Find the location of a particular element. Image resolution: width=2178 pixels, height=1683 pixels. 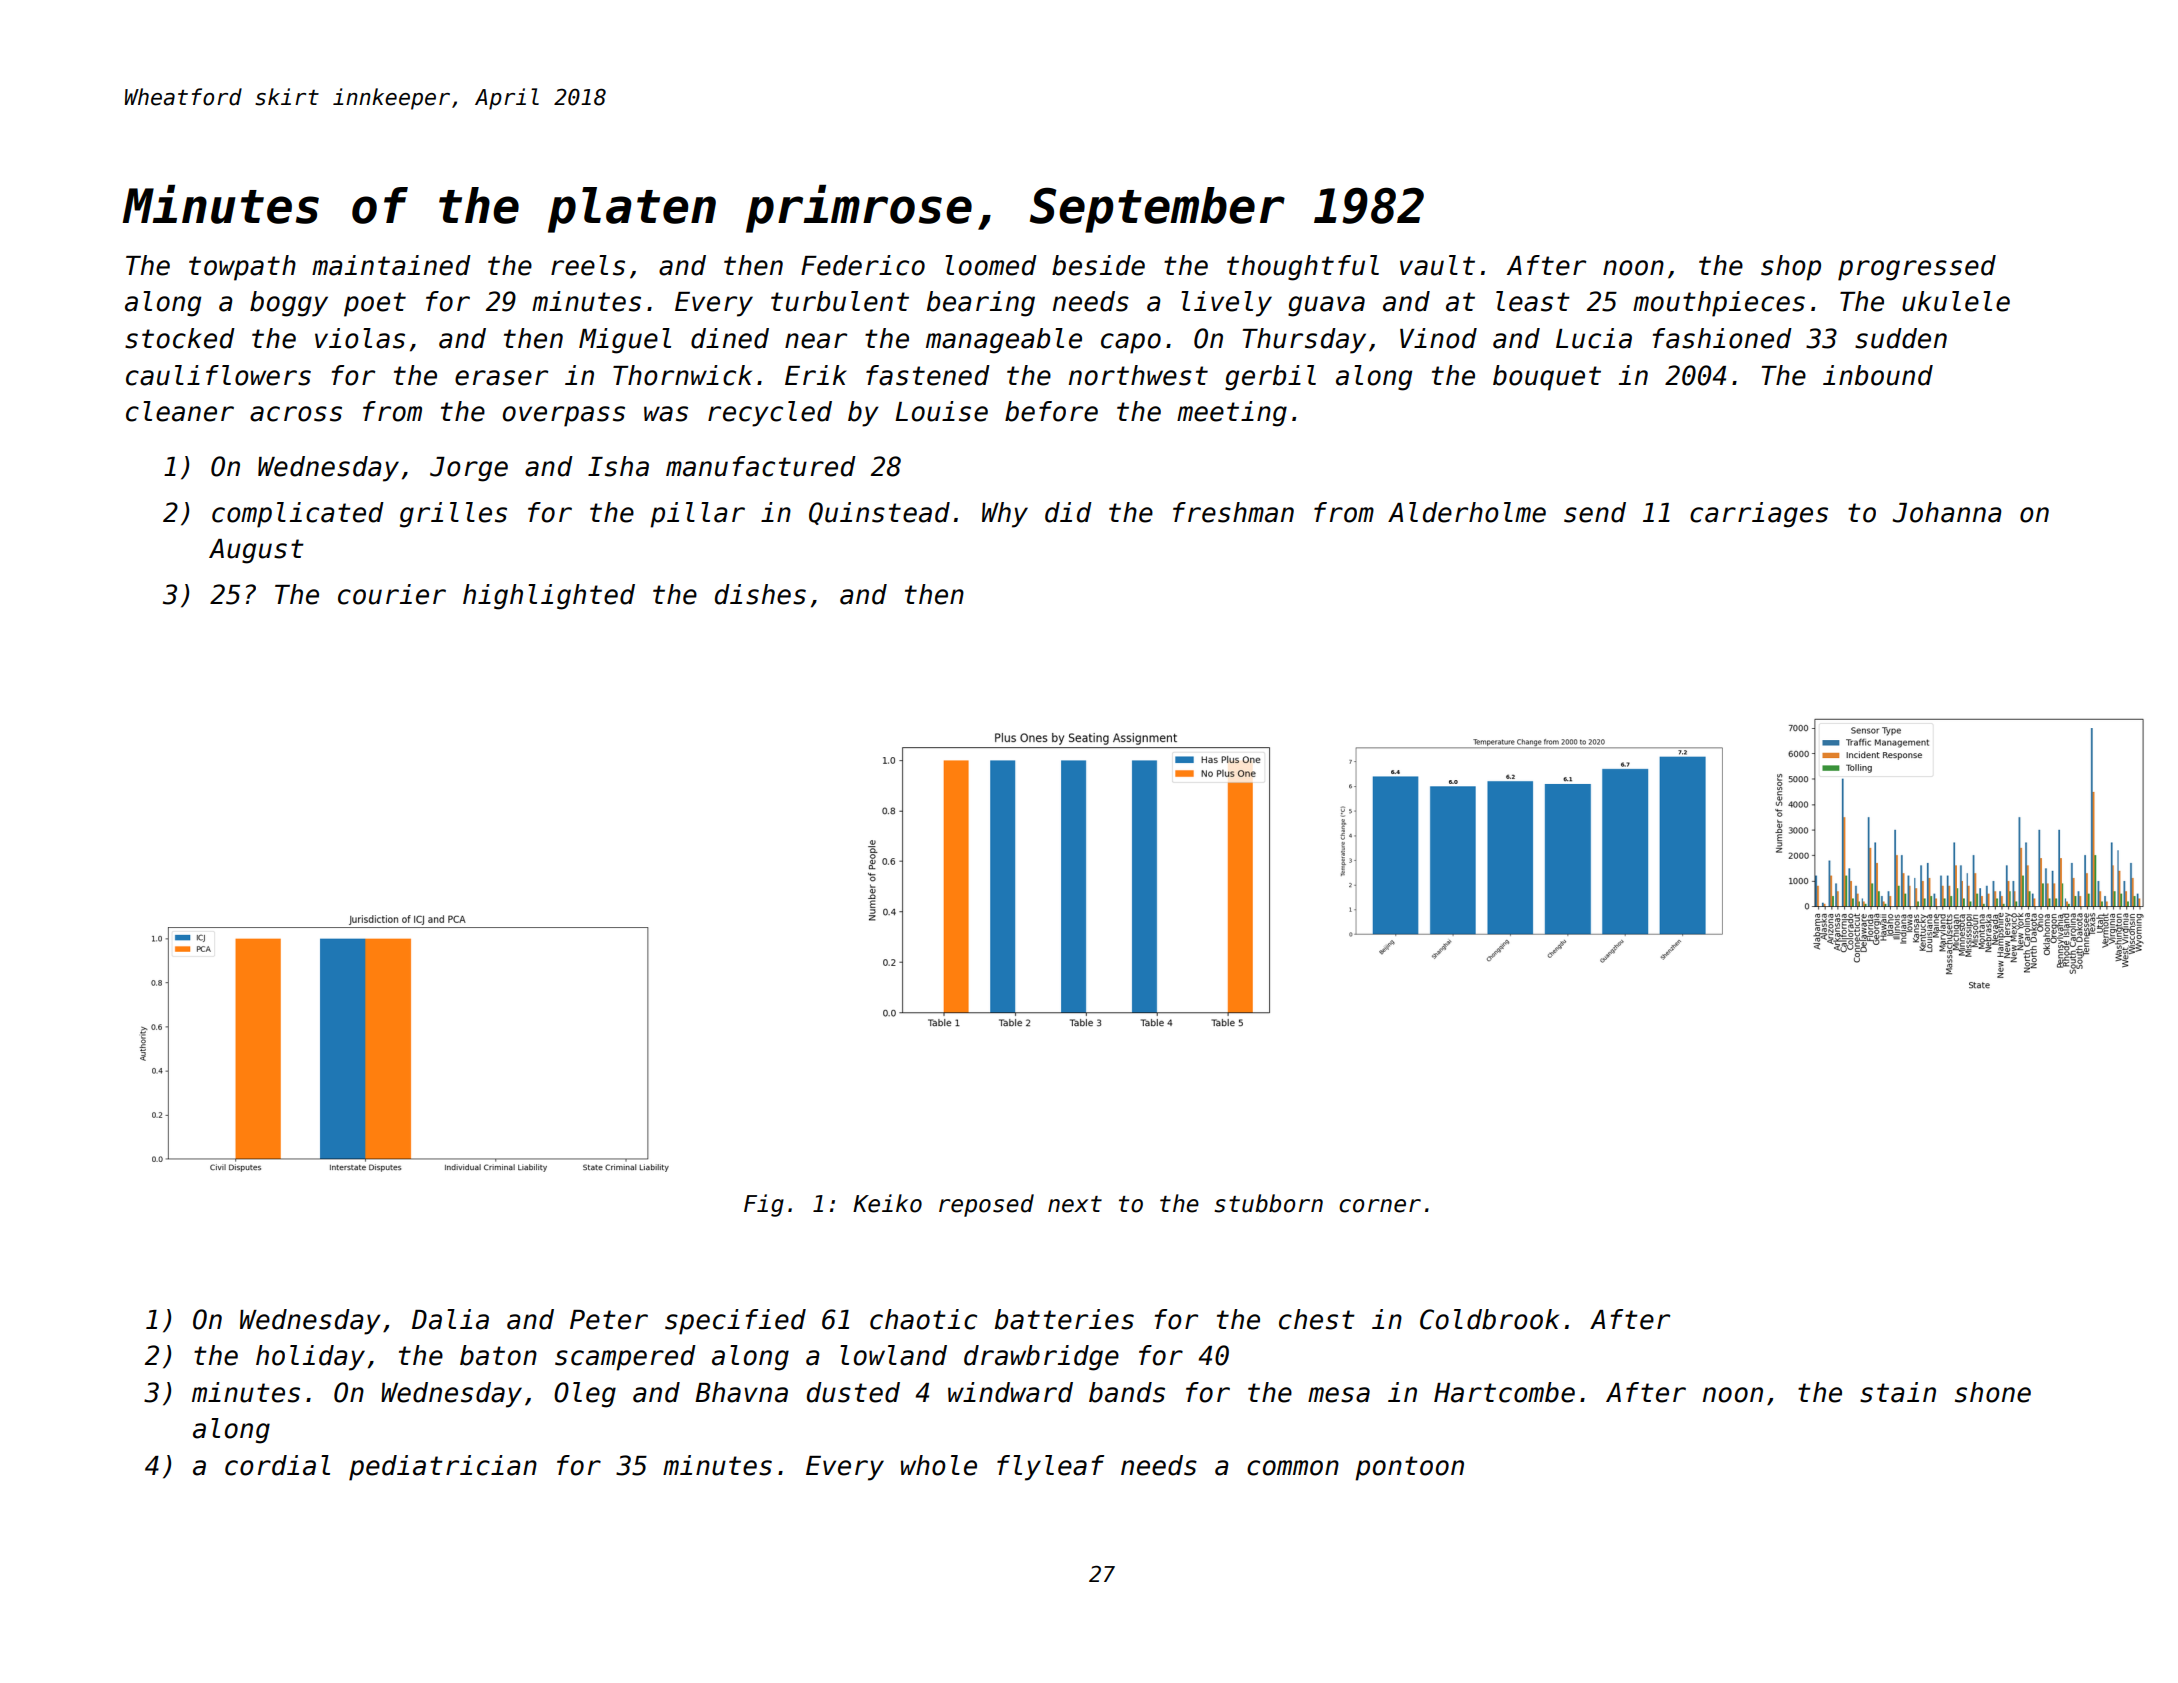

send is located at coordinates (1595, 512).
